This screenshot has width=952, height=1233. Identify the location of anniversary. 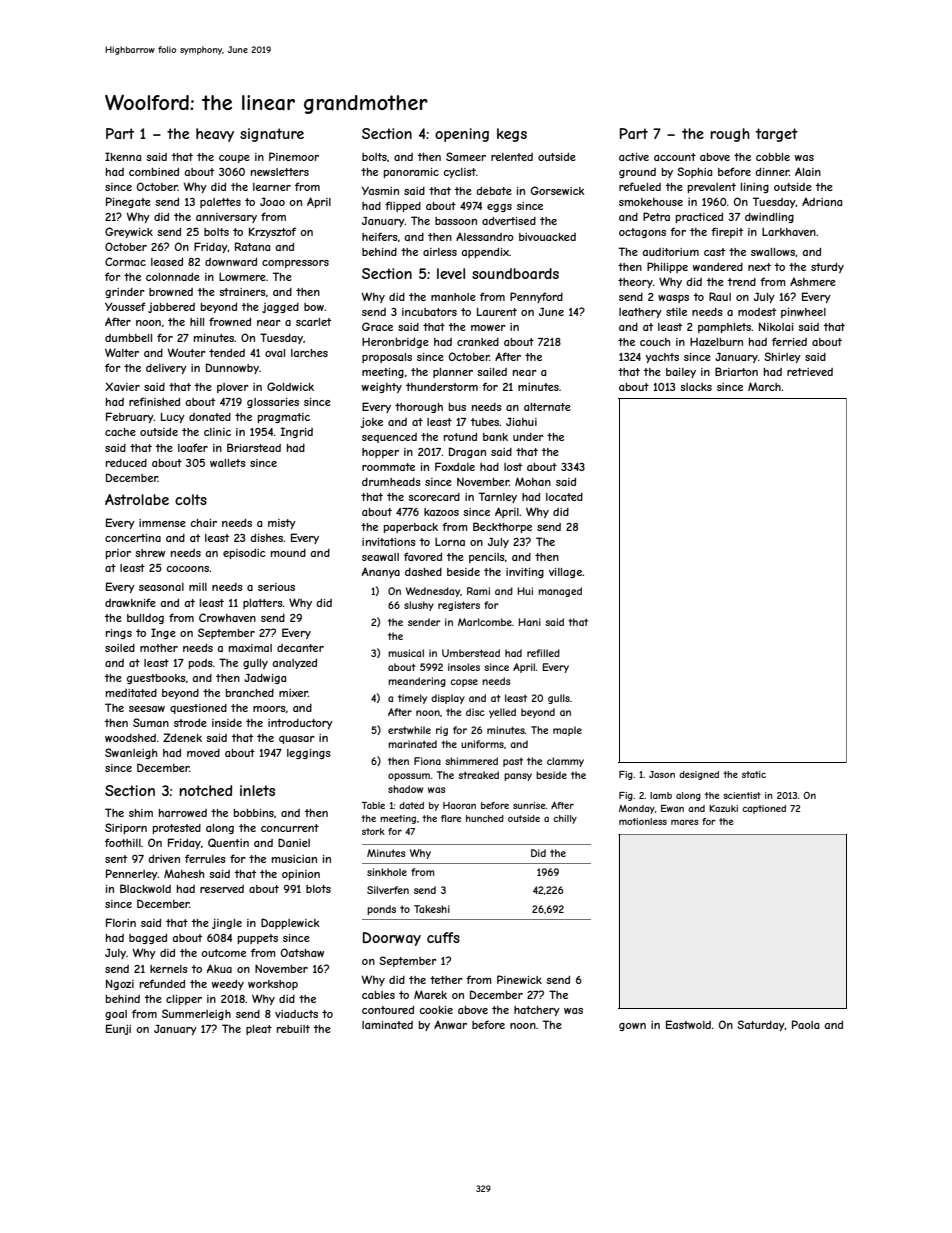
(226, 218).
